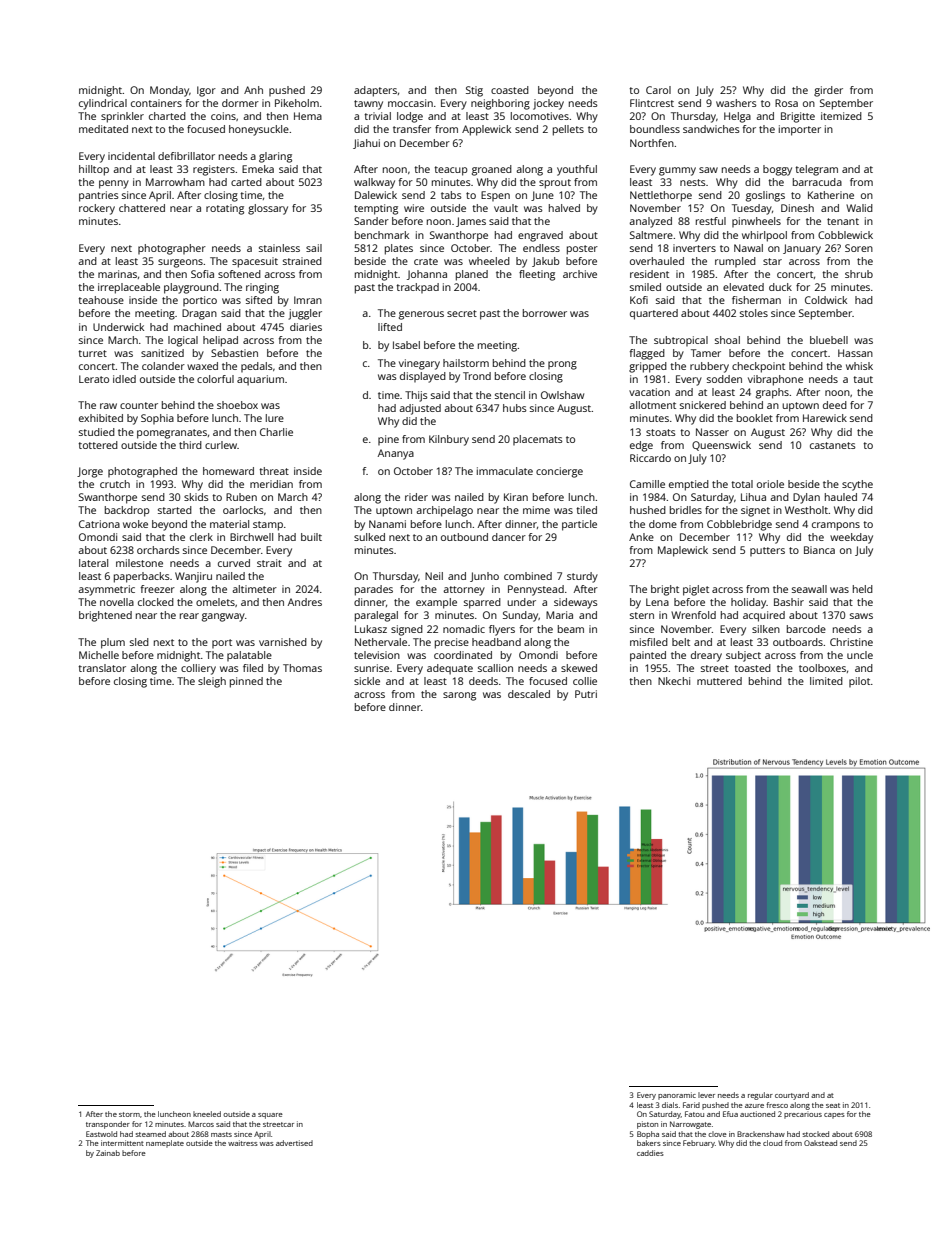 The width and height of the image is (952, 1233). Describe the element at coordinates (650, 1153) in the image. I see `caddies` at that location.
